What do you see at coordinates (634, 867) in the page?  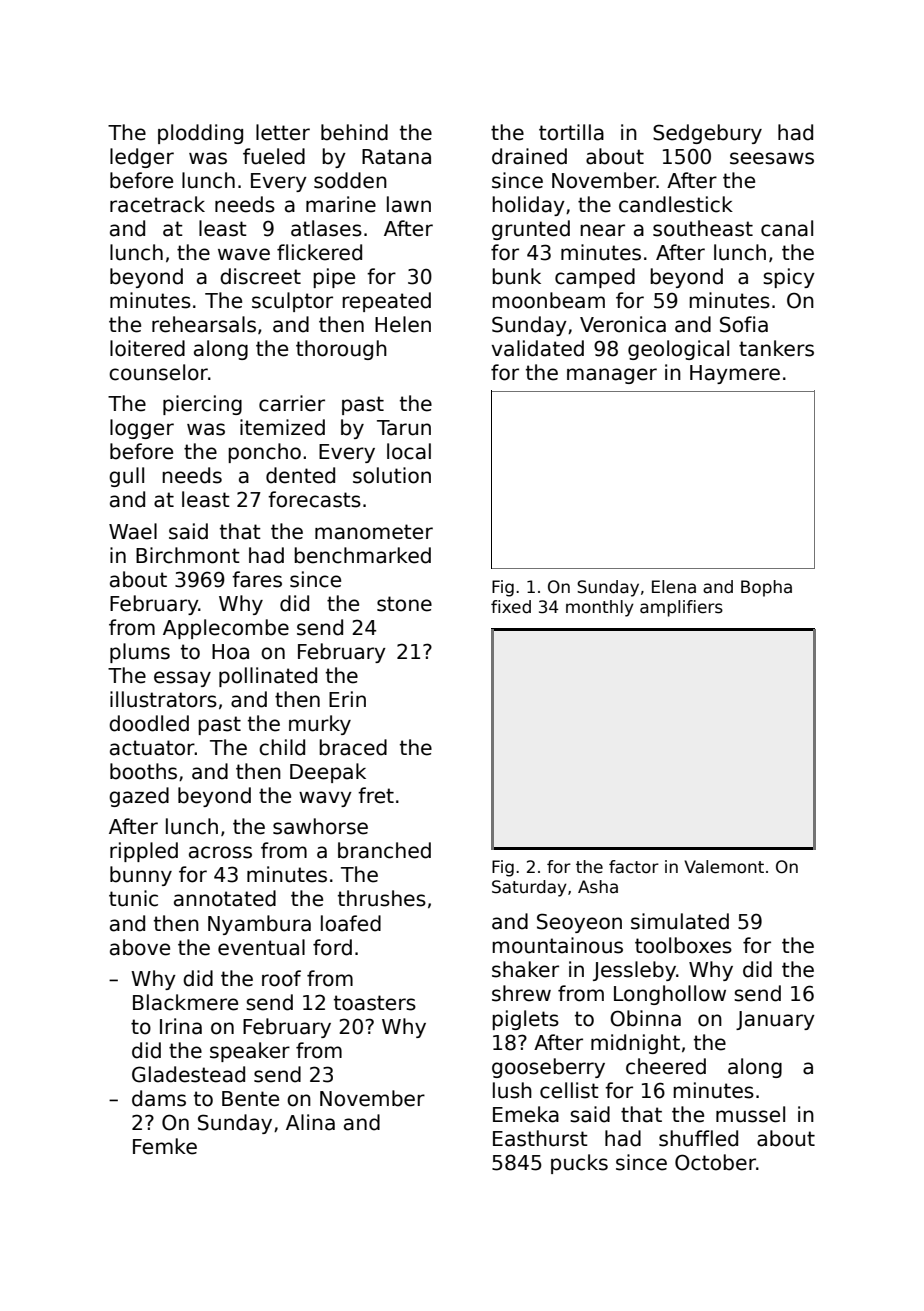 I see `factor` at bounding box center [634, 867].
